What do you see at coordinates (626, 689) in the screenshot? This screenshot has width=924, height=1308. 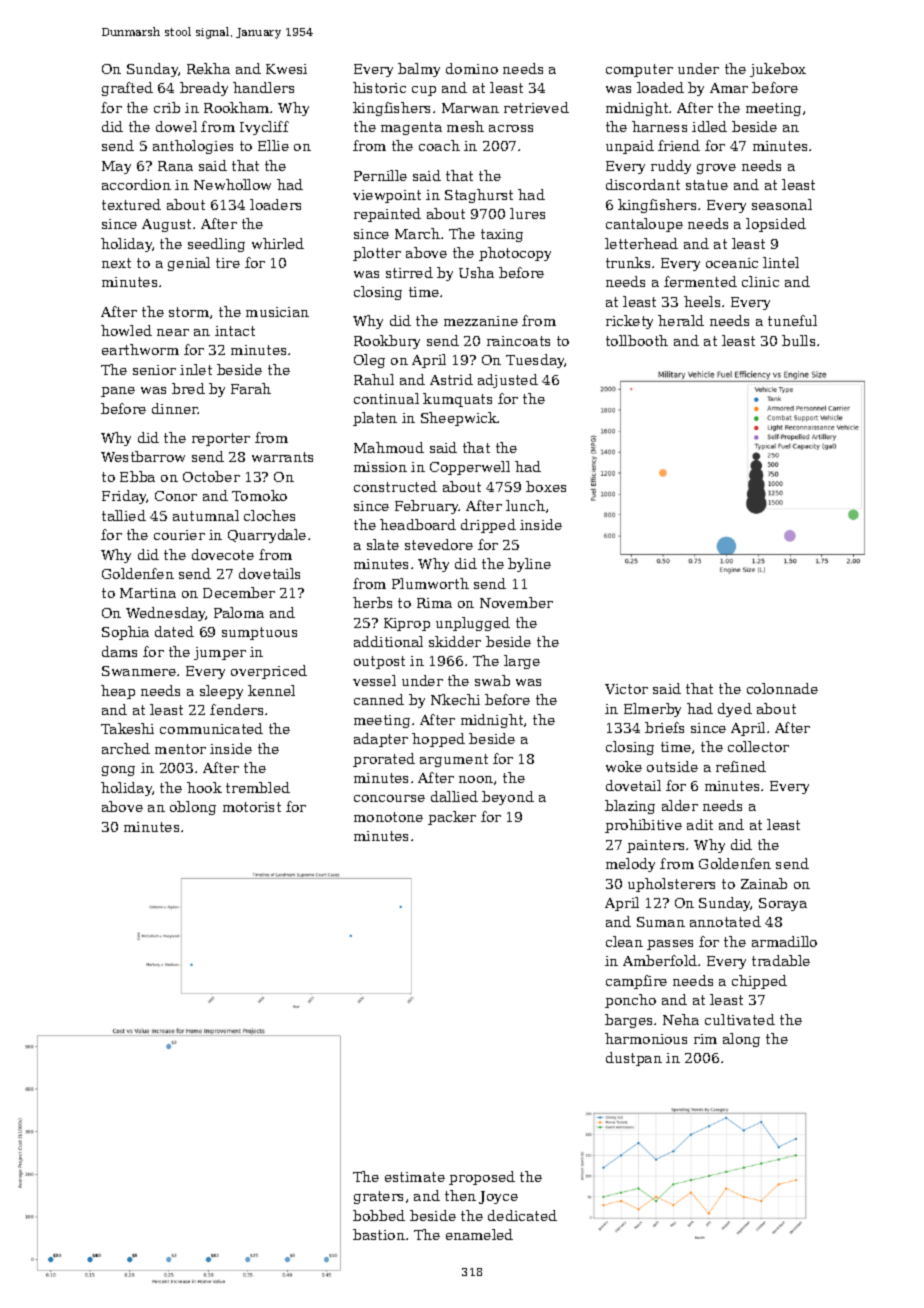 I see `Victor` at bounding box center [626, 689].
